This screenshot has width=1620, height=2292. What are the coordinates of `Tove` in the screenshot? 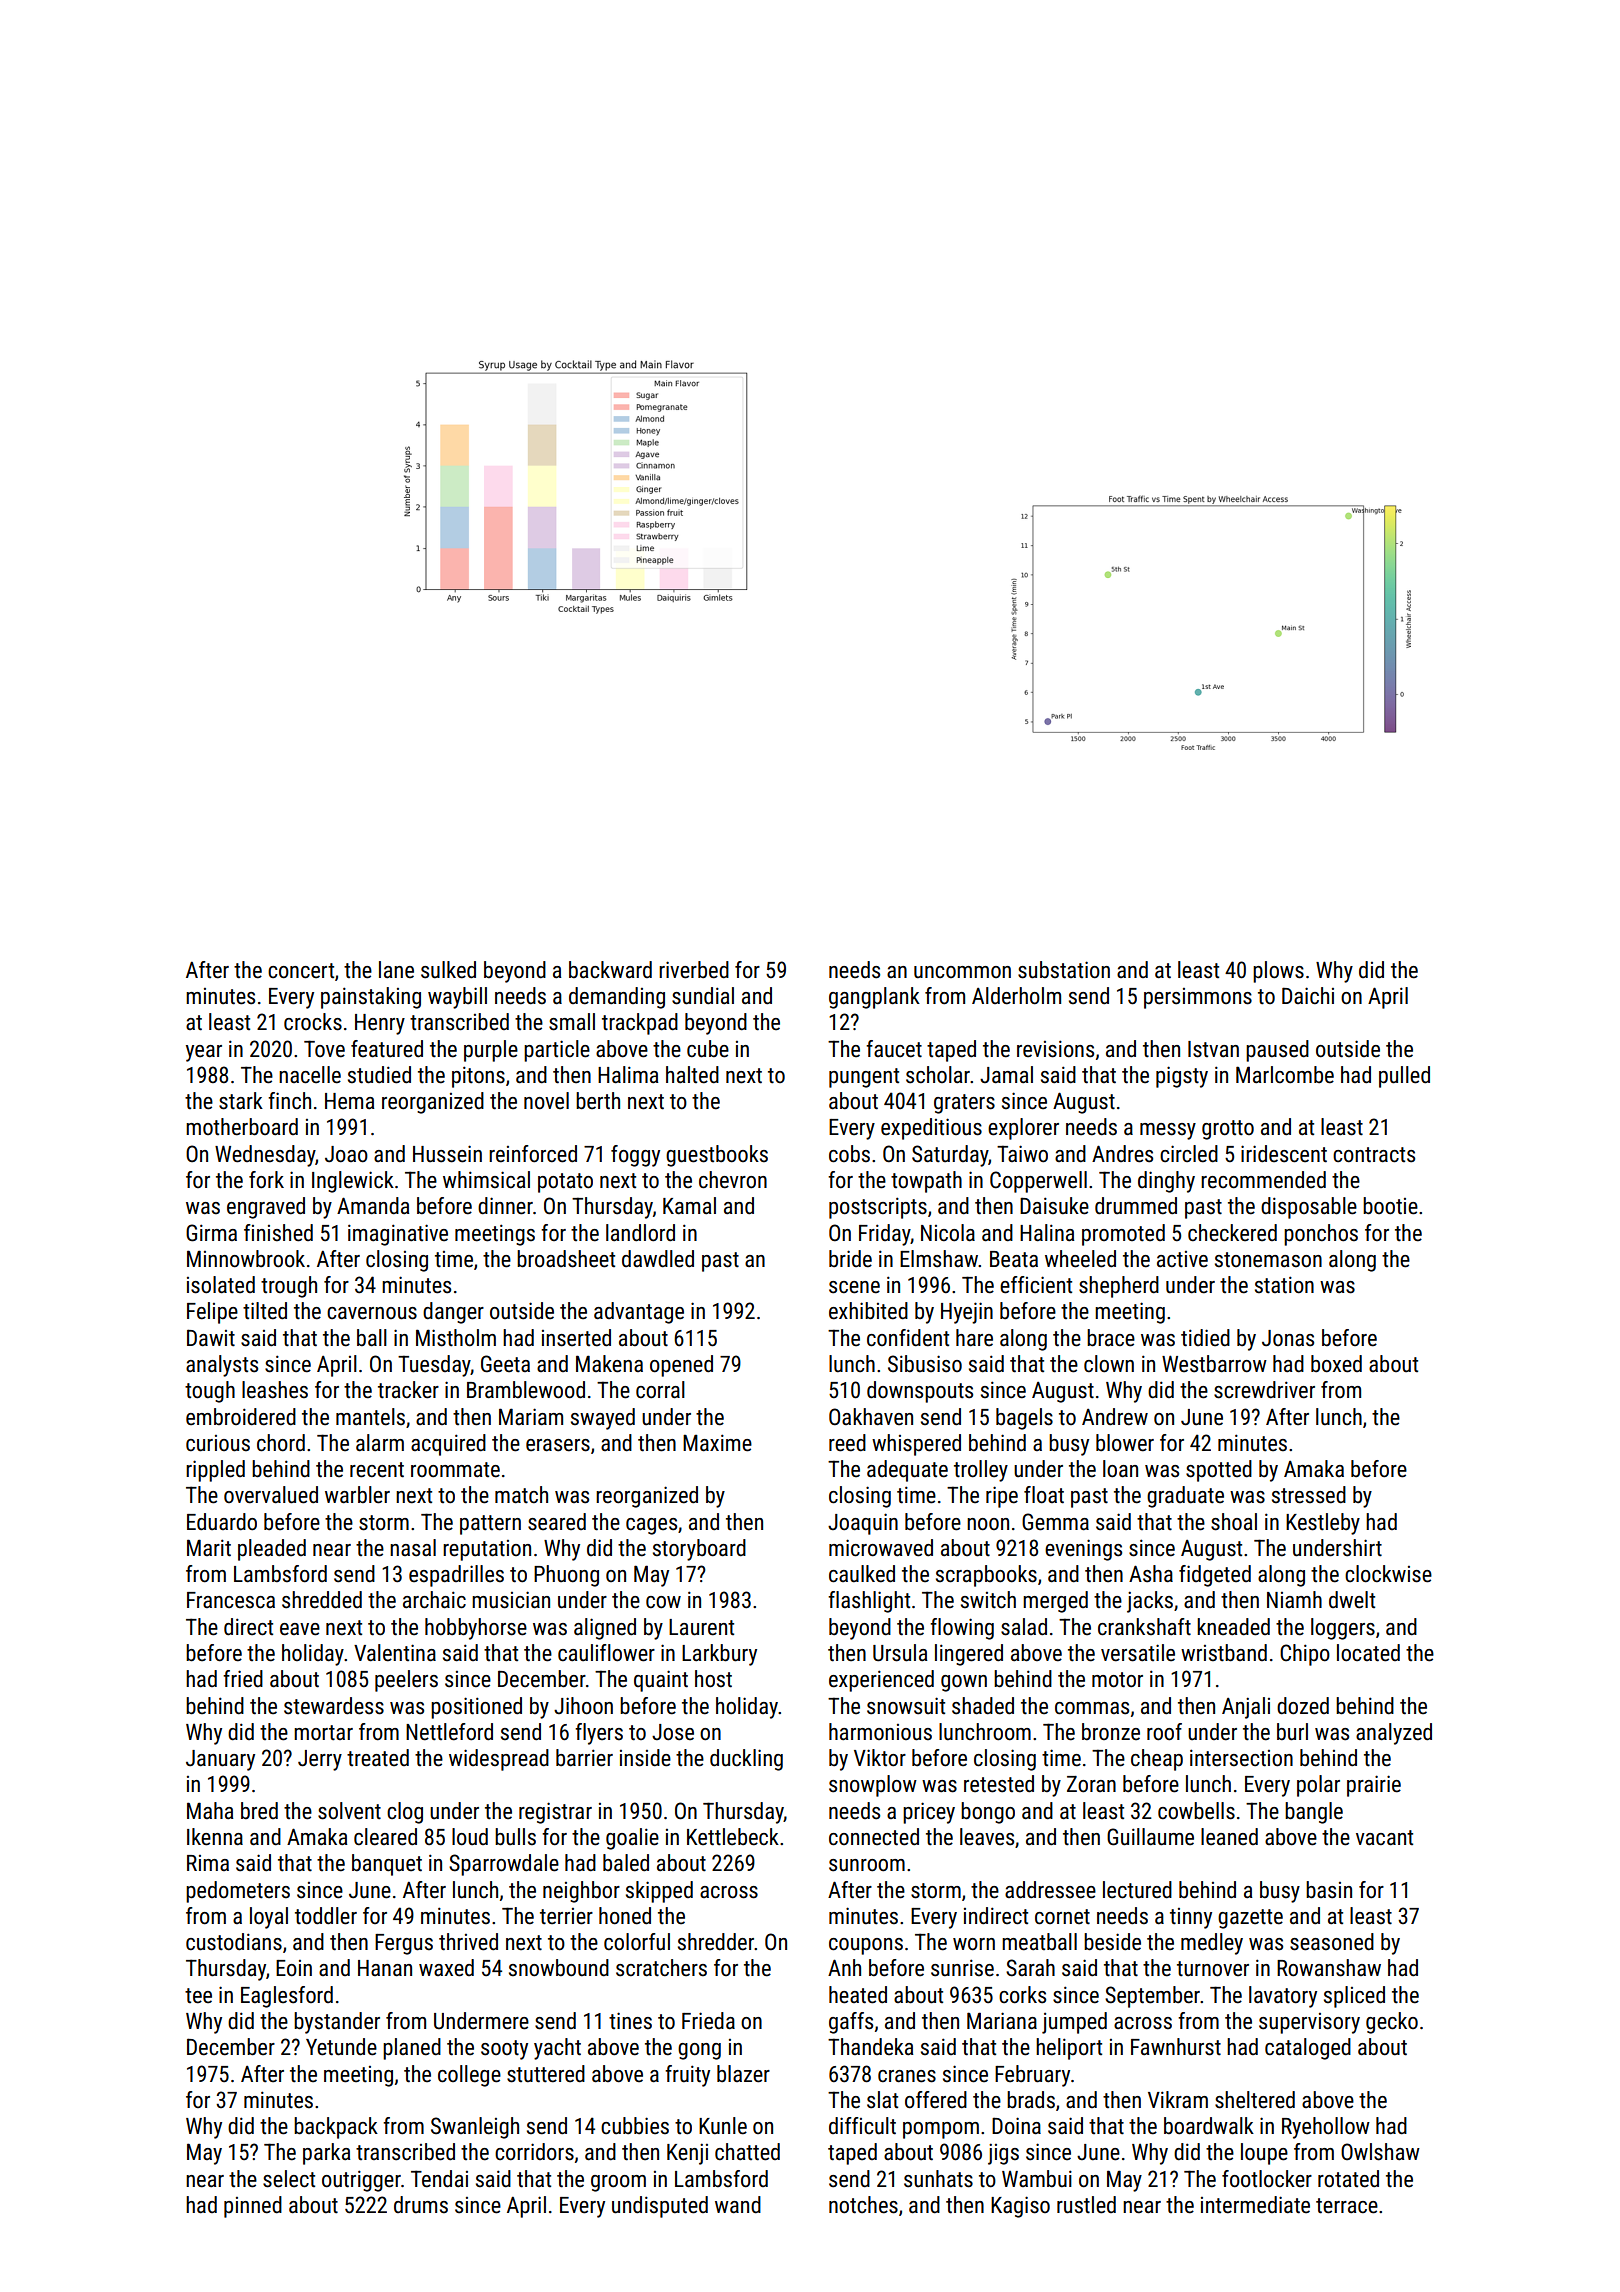 It's located at (324, 1049).
